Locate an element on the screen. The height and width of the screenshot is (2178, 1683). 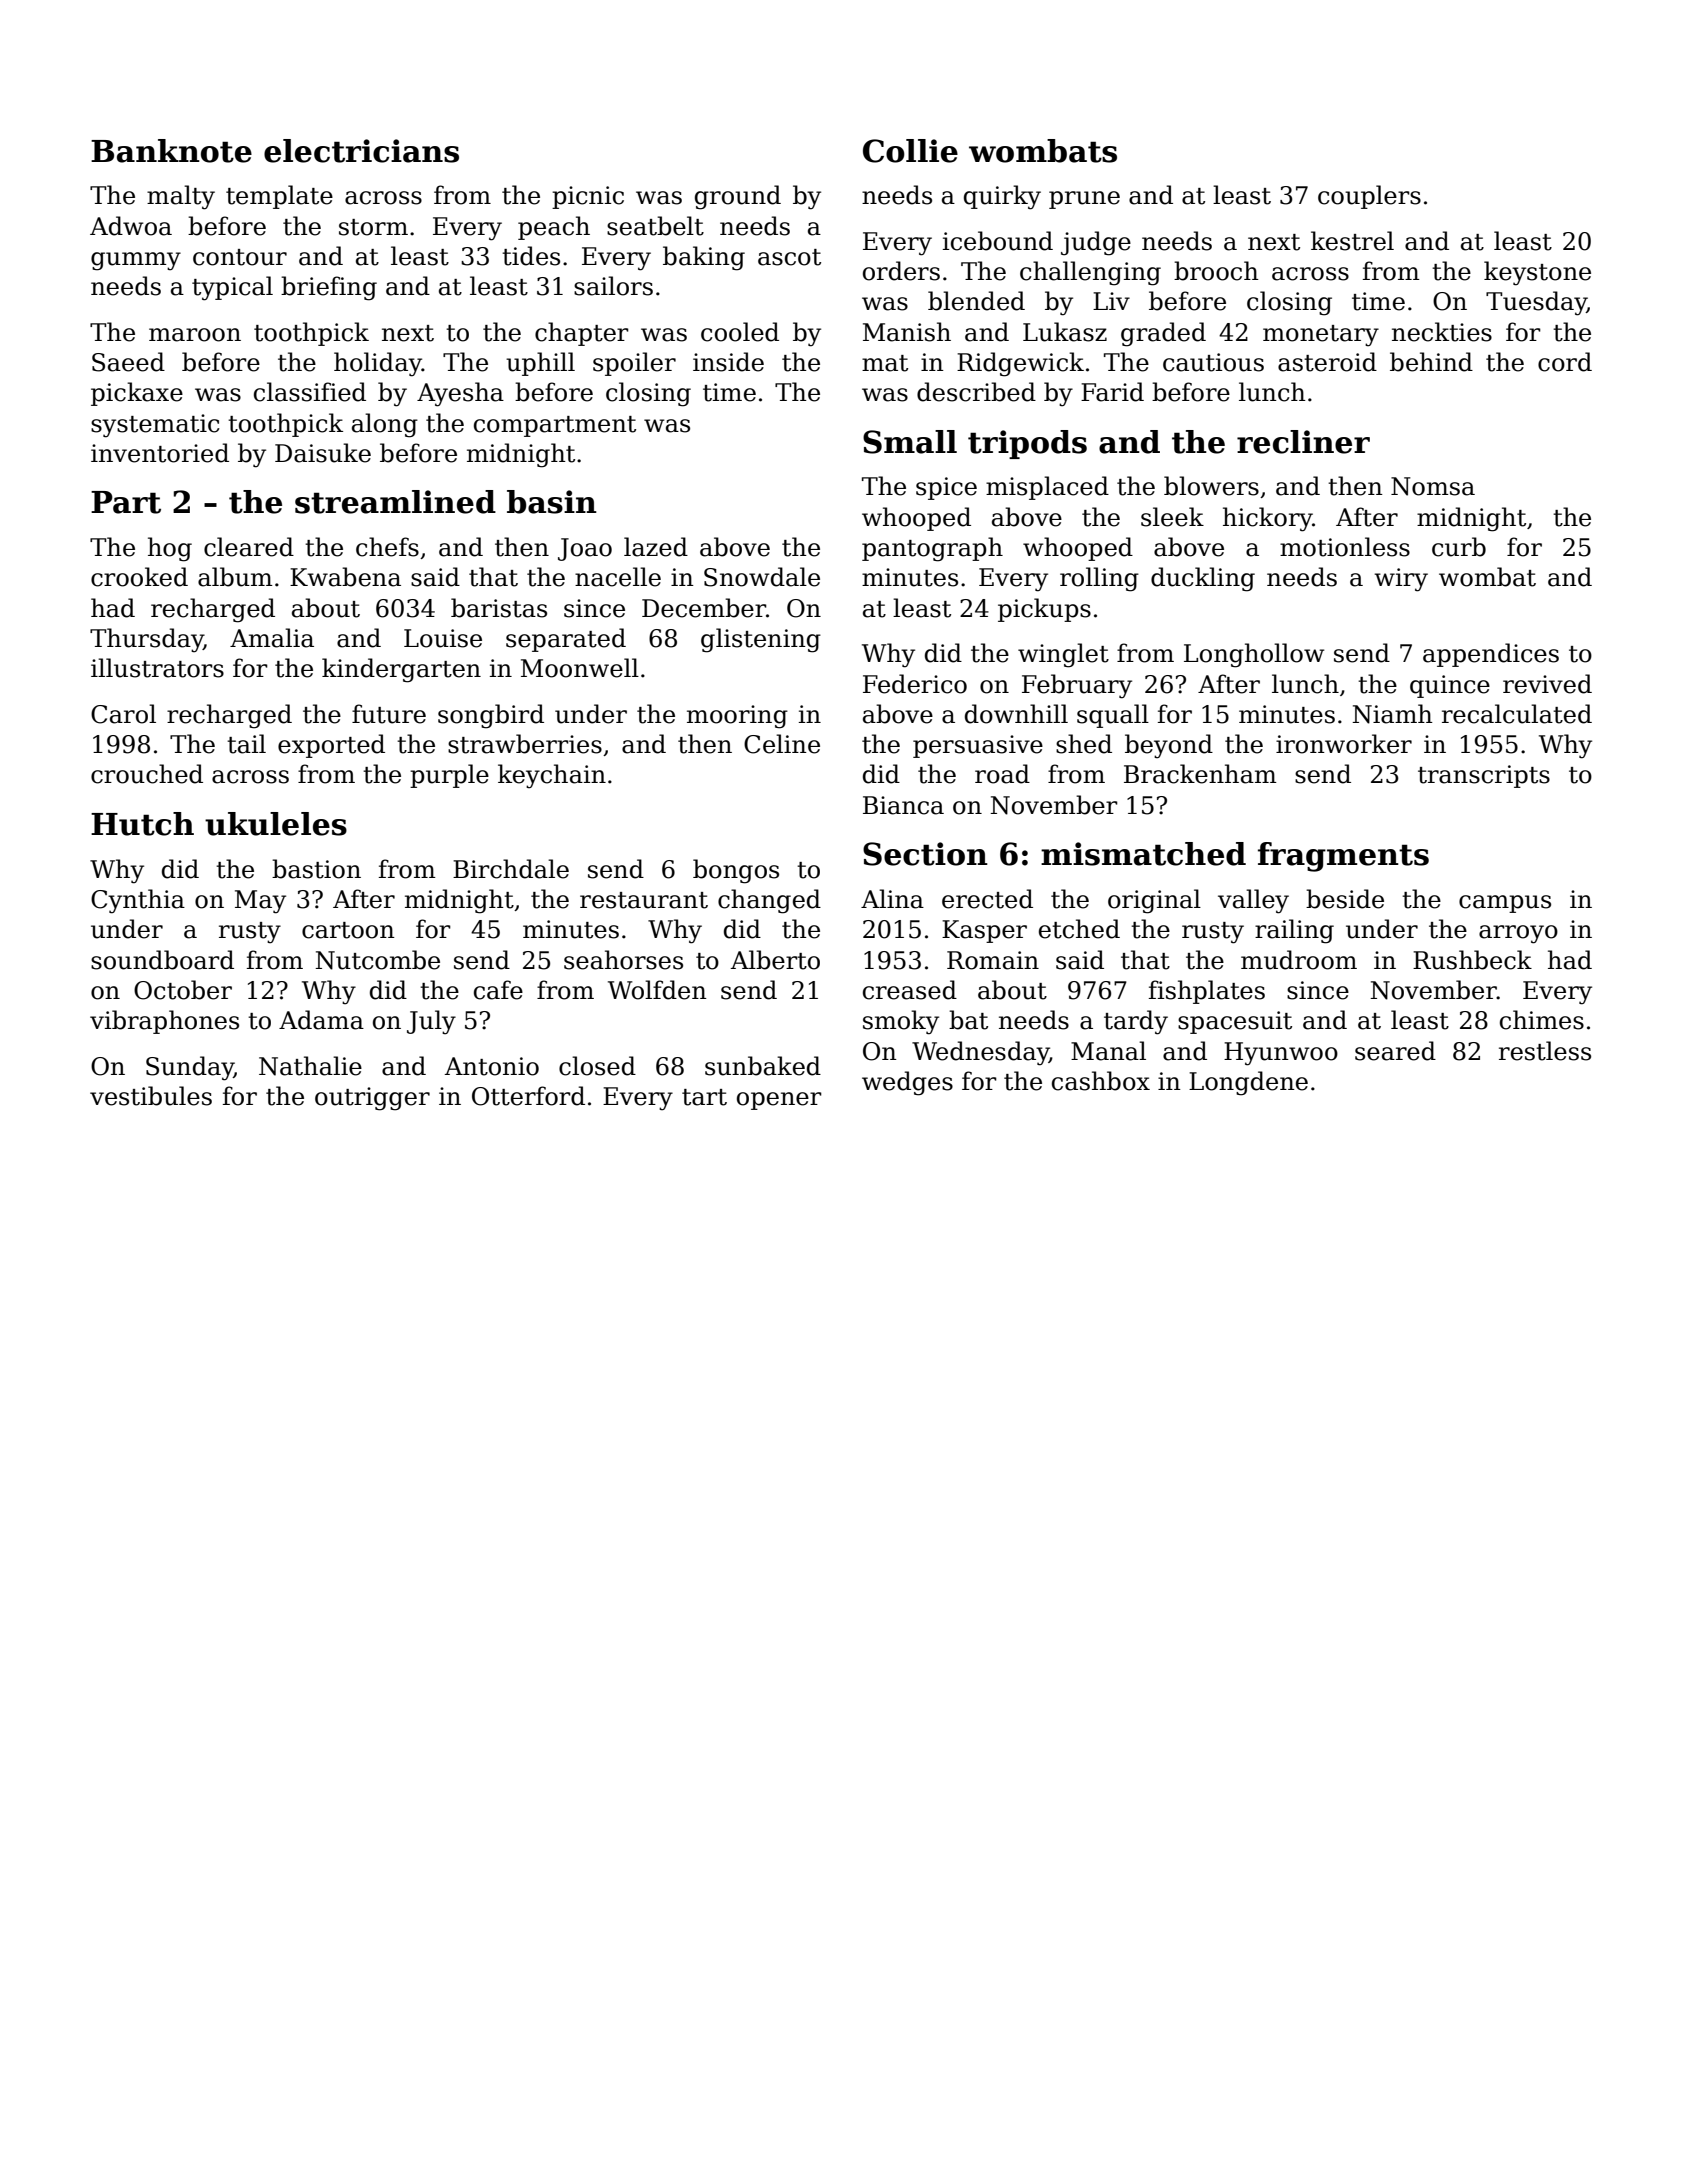
opener is located at coordinates (779, 1101).
